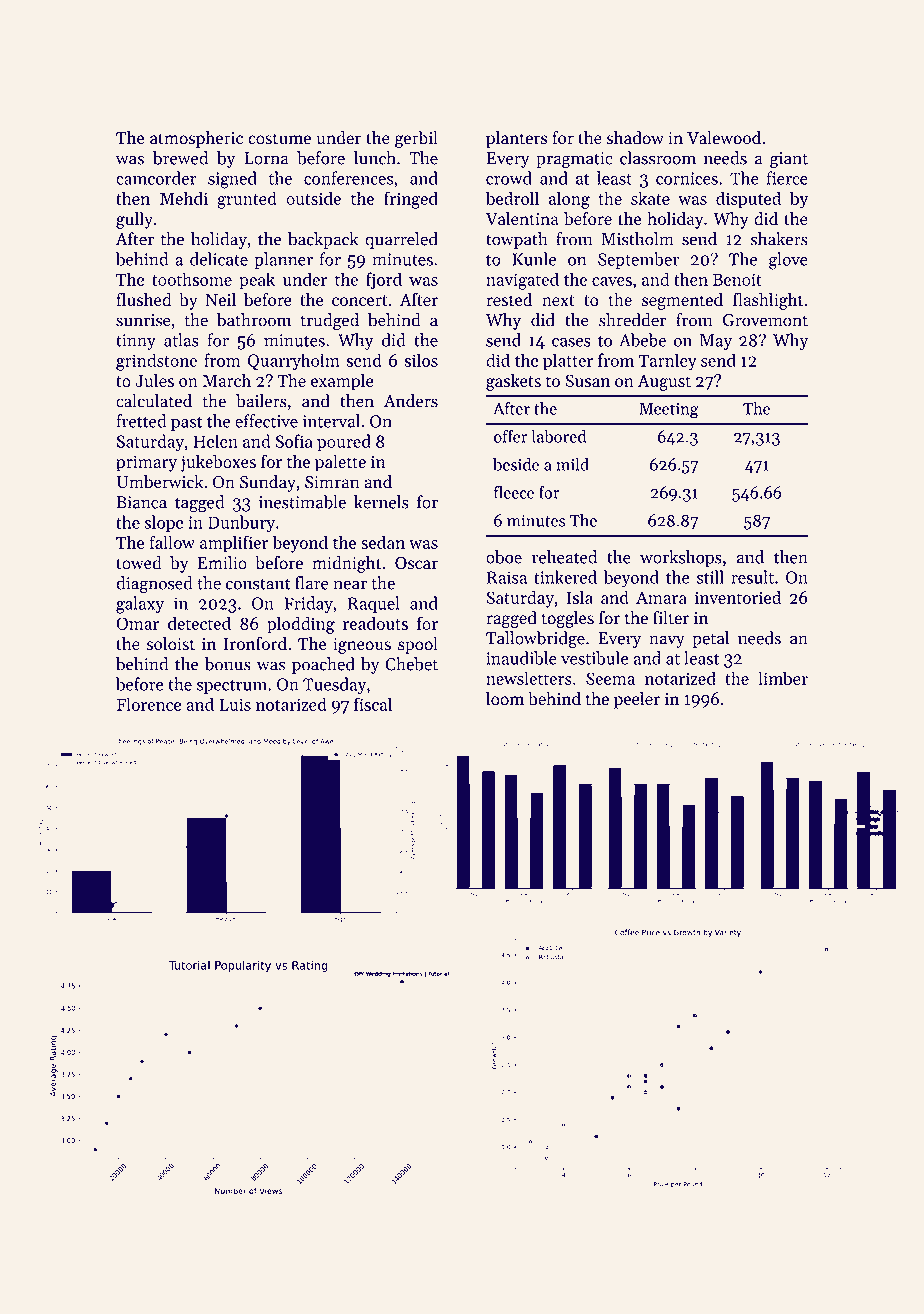 The width and height of the screenshot is (924, 1314). What do you see at coordinates (172, 542) in the screenshot?
I see `fallow` at bounding box center [172, 542].
